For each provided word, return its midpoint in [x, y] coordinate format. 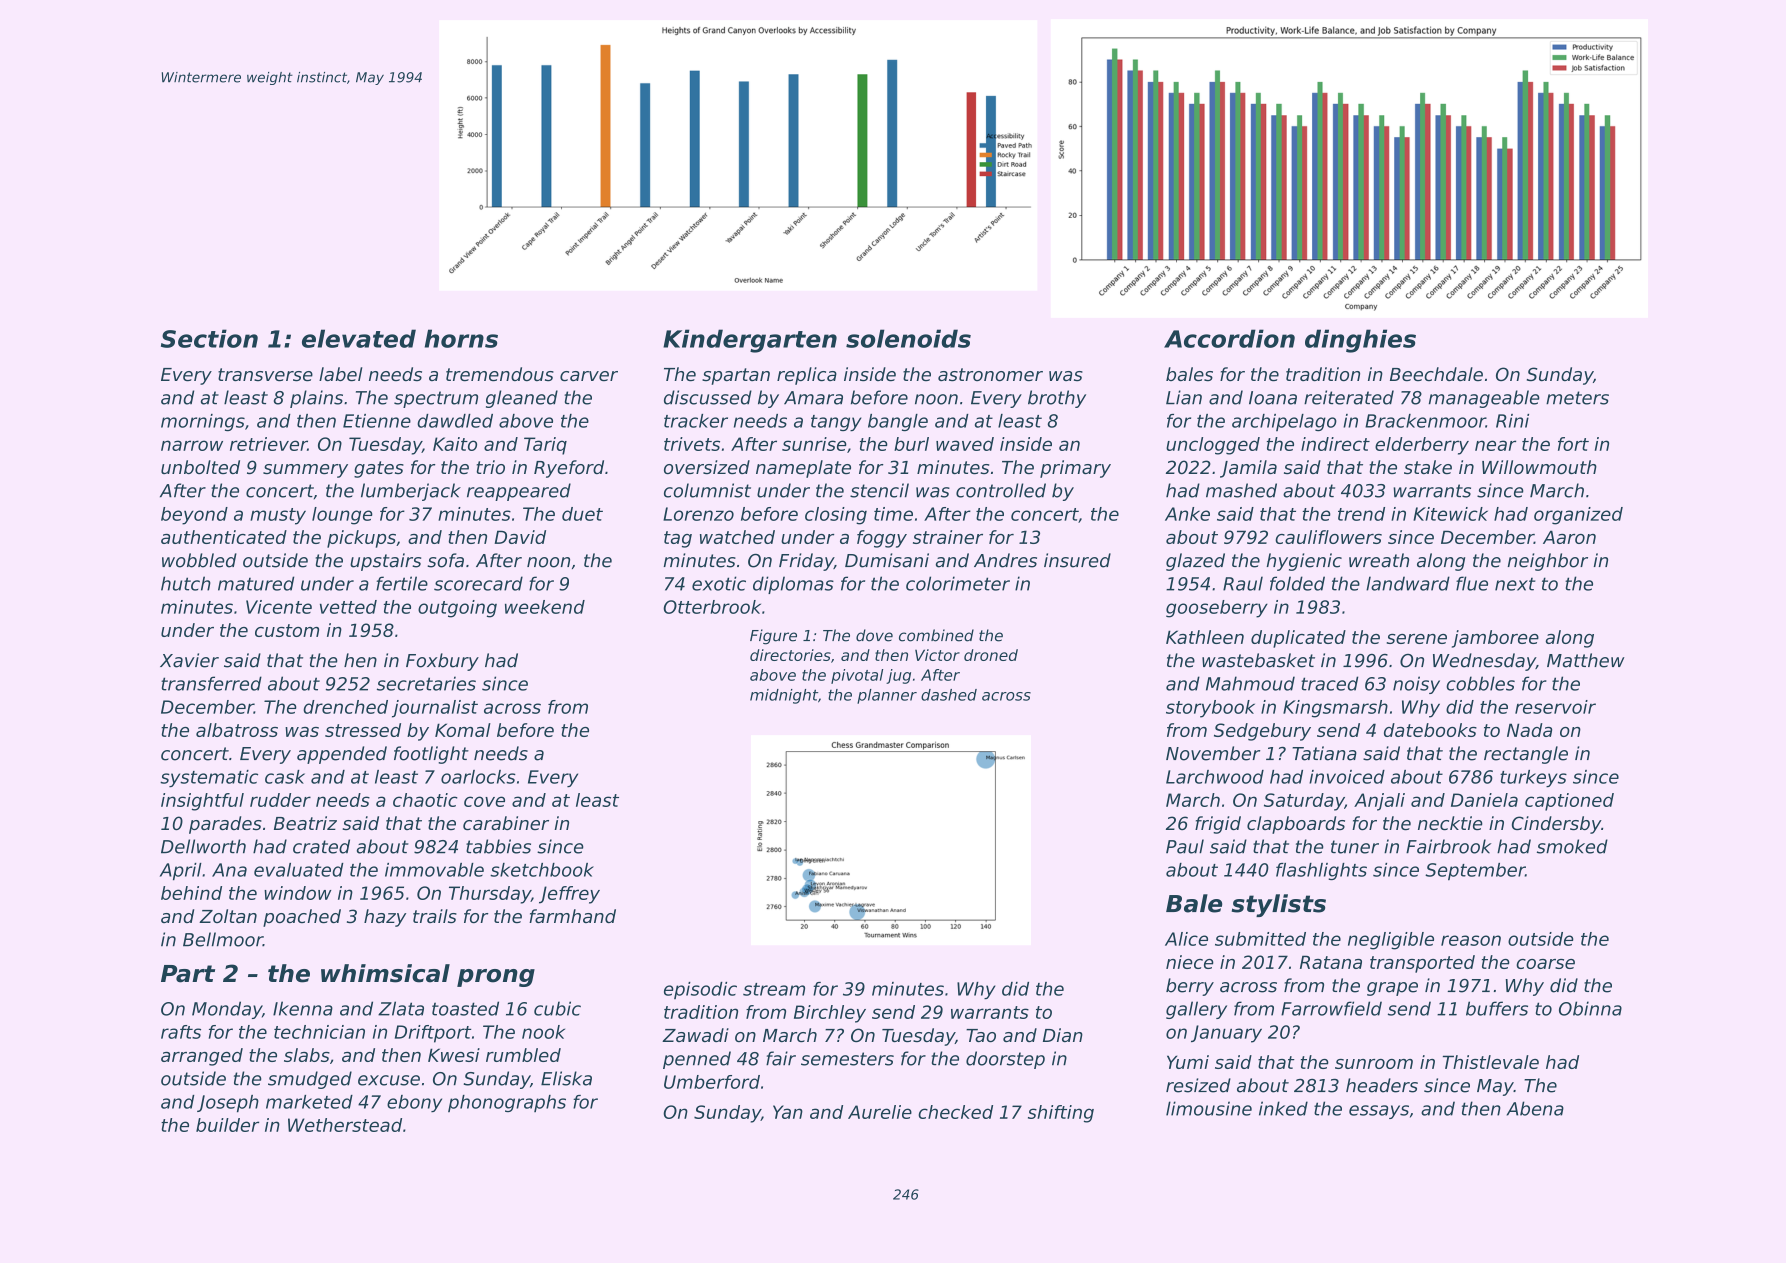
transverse [265, 374]
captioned [1569, 802]
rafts [181, 1032]
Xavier [189, 660]
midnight [784, 696]
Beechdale [1436, 374]
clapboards [1296, 825]
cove [484, 801]
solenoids [908, 338]
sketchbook [542, 870]
